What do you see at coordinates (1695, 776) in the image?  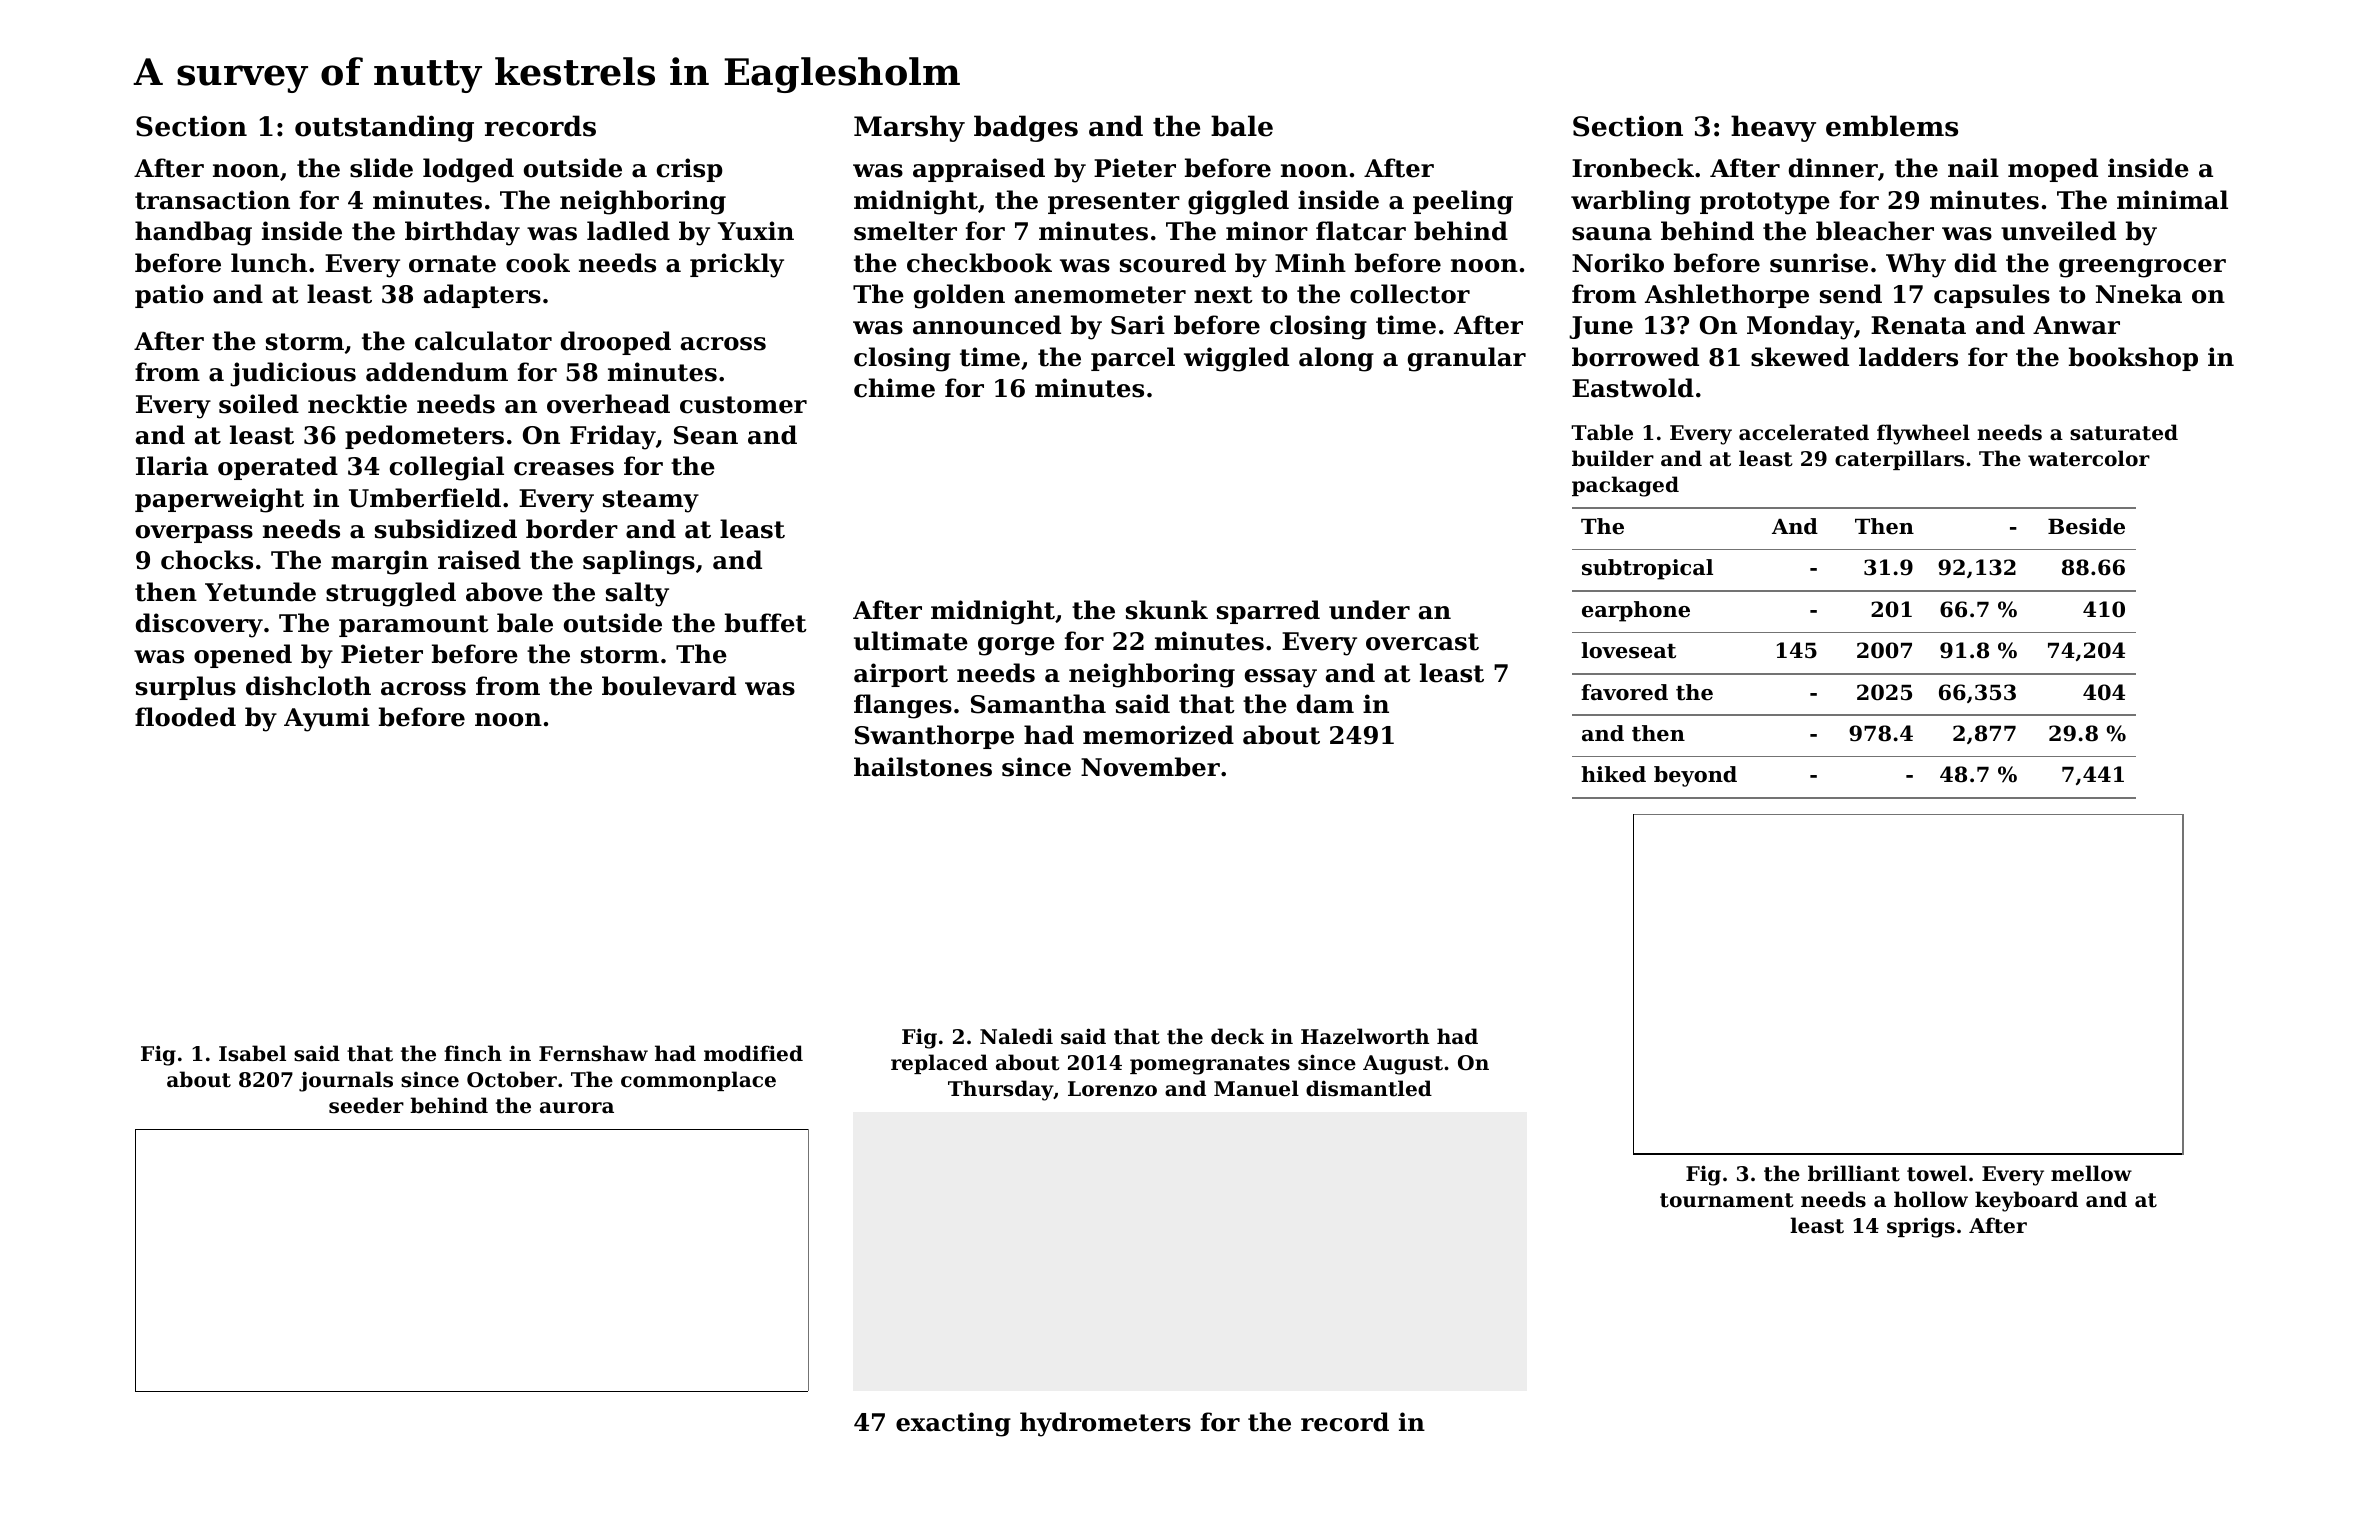 I see `beyond` at bounding box center [1695, 776].
